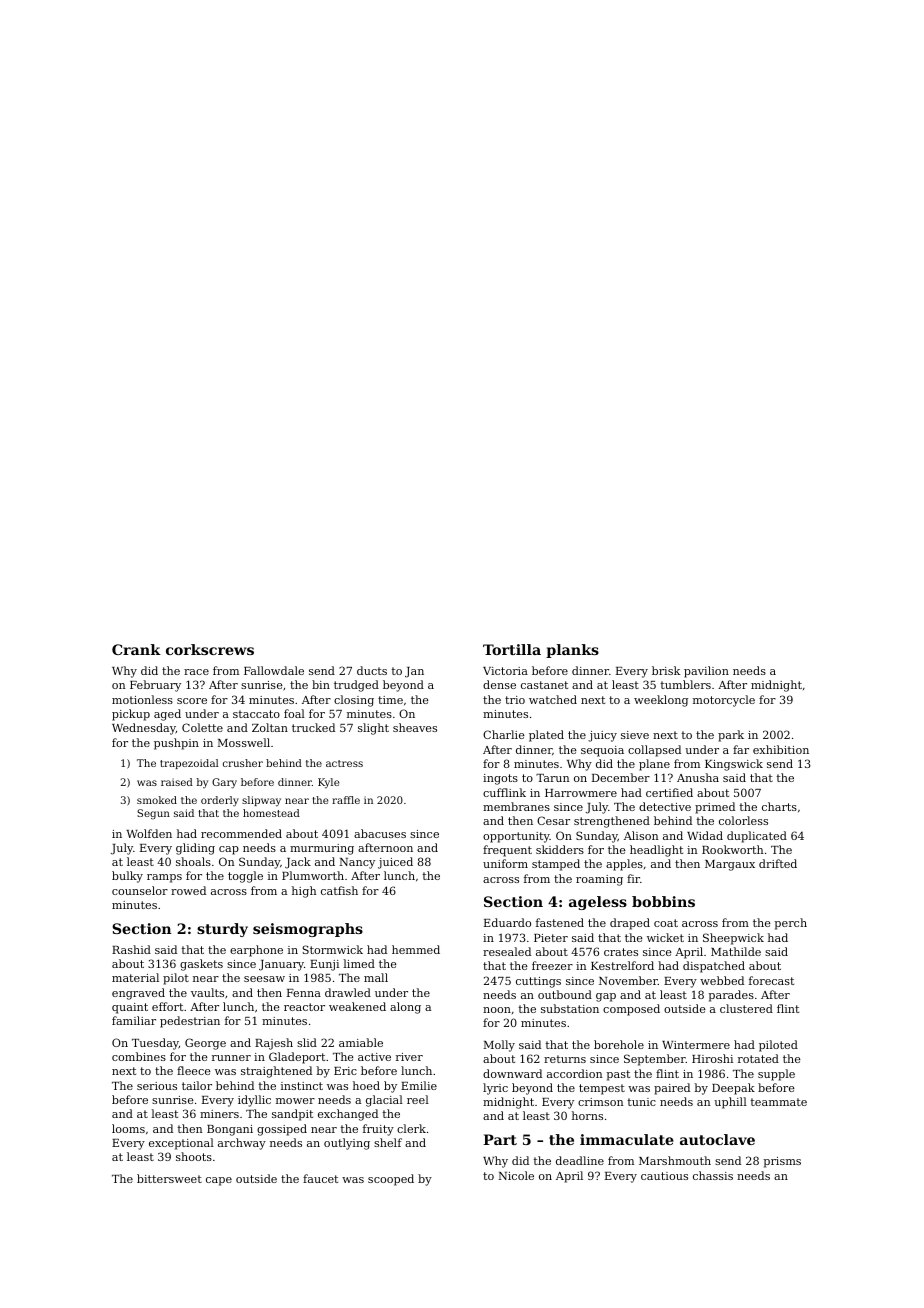  I want to click on exchanged, so click(348, 1115).
